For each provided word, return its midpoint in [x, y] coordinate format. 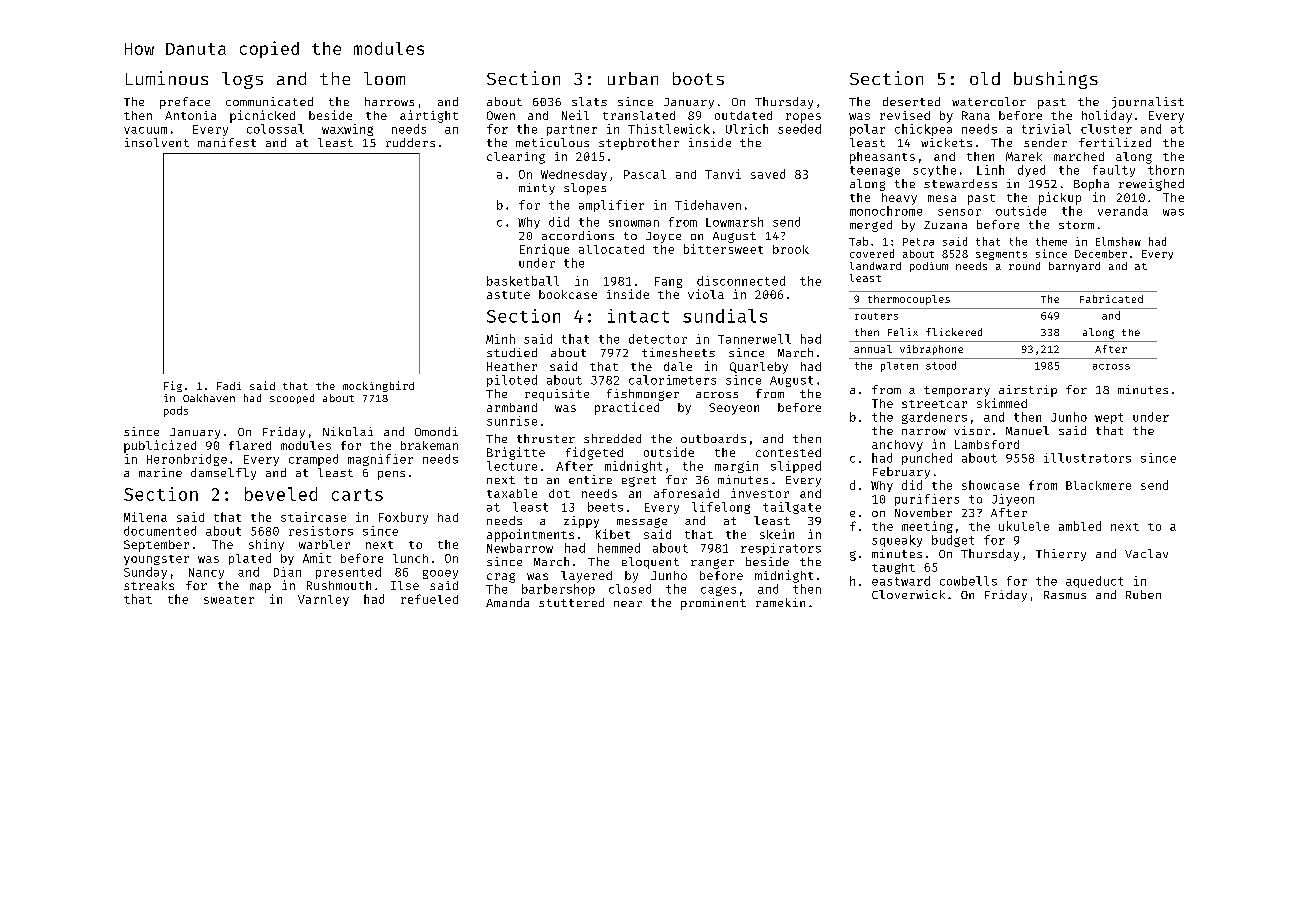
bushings [1056, 80]
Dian [287, 572]
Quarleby [759, 368]
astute [508, 295]
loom [384, 78]
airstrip [1028, 391]
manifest [227, 142]
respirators [781, 549]
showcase [990, 485]
